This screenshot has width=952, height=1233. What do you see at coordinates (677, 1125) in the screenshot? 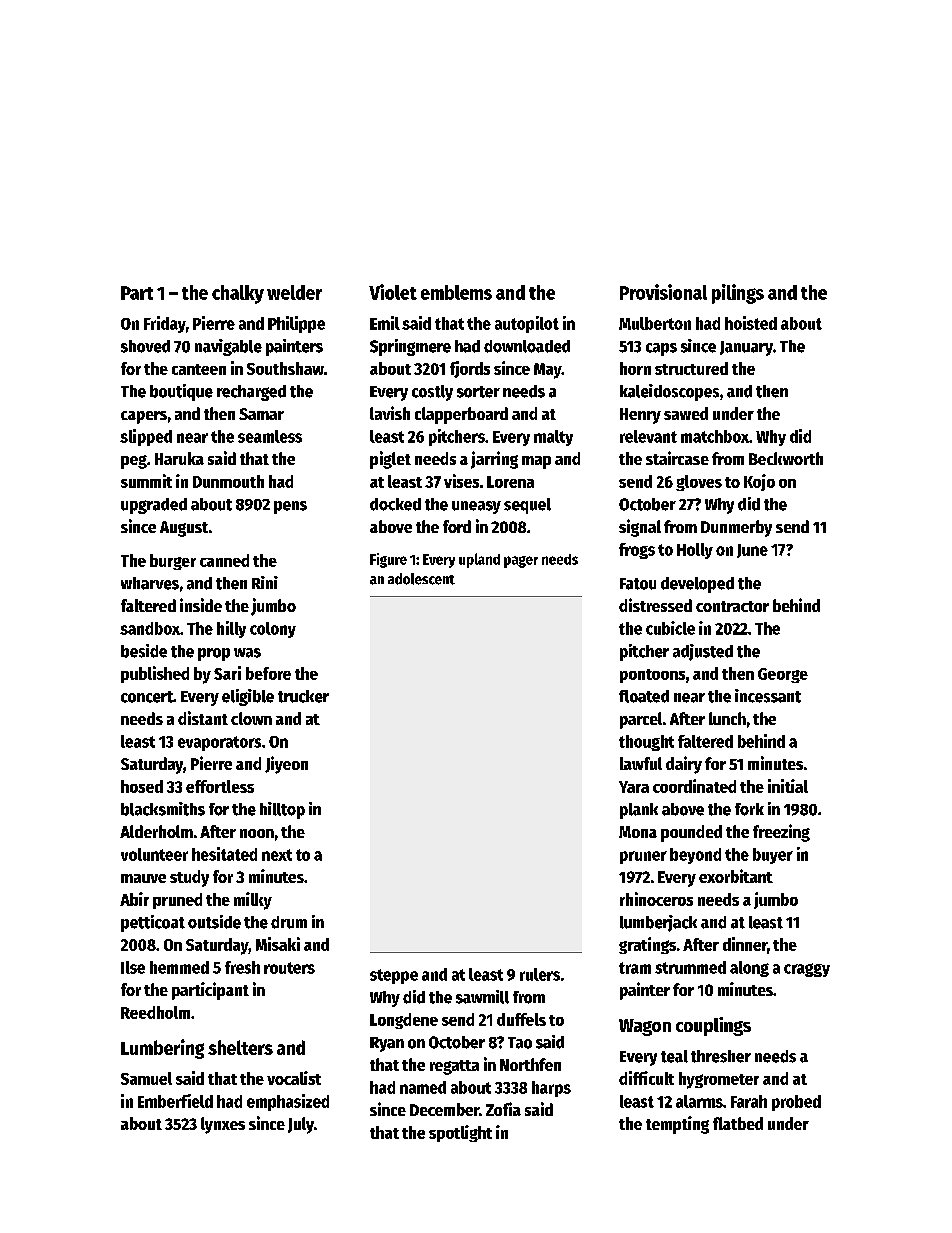
I see `tempting` at bounding box center [677, 1125].
